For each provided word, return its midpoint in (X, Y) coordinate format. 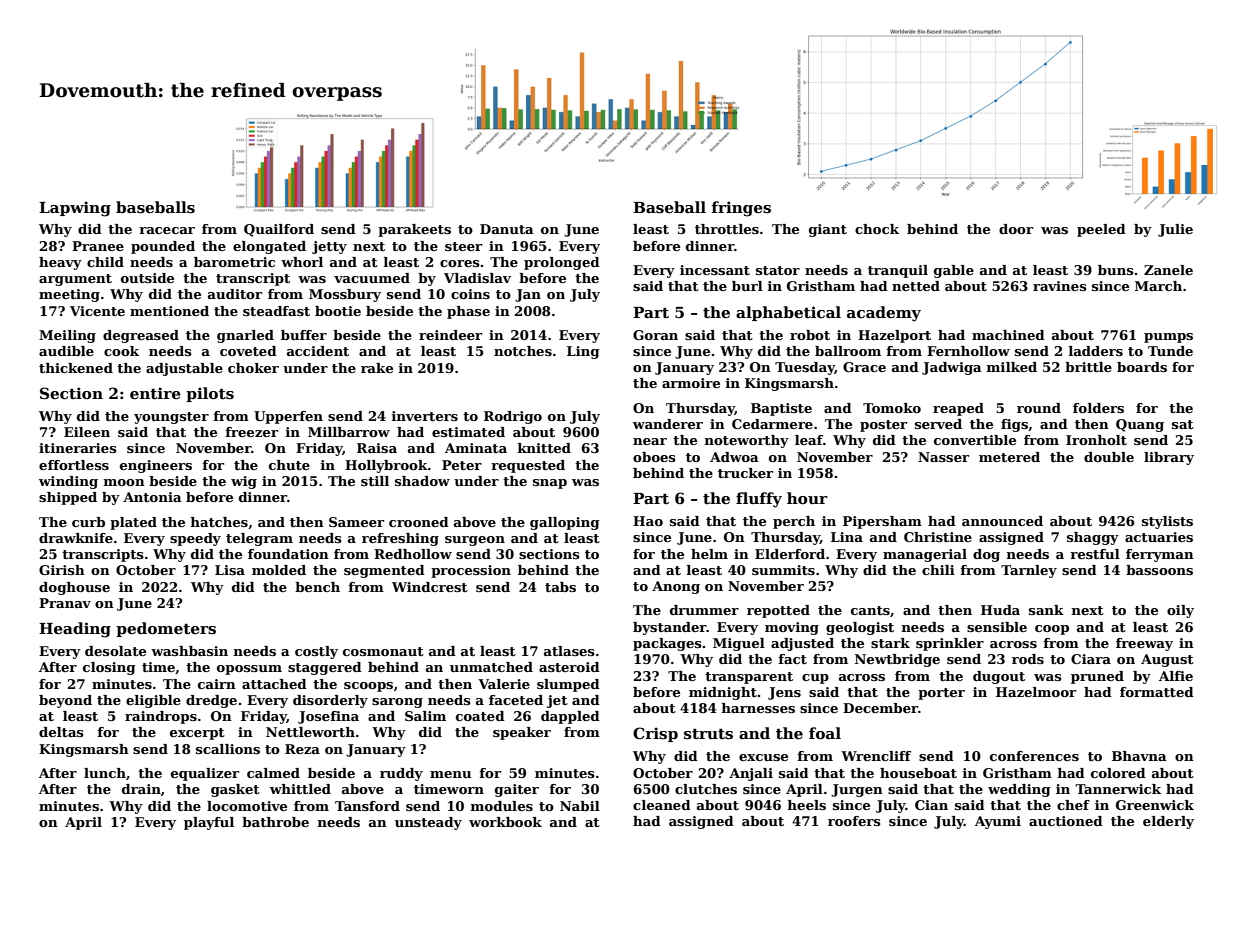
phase (468, 312)
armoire (691, 383)
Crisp (655, 734)
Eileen (87, 432)
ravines (1060, 286)
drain (141, 789)
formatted (1157, 692)
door (1016, 229)
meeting (69, 295)
